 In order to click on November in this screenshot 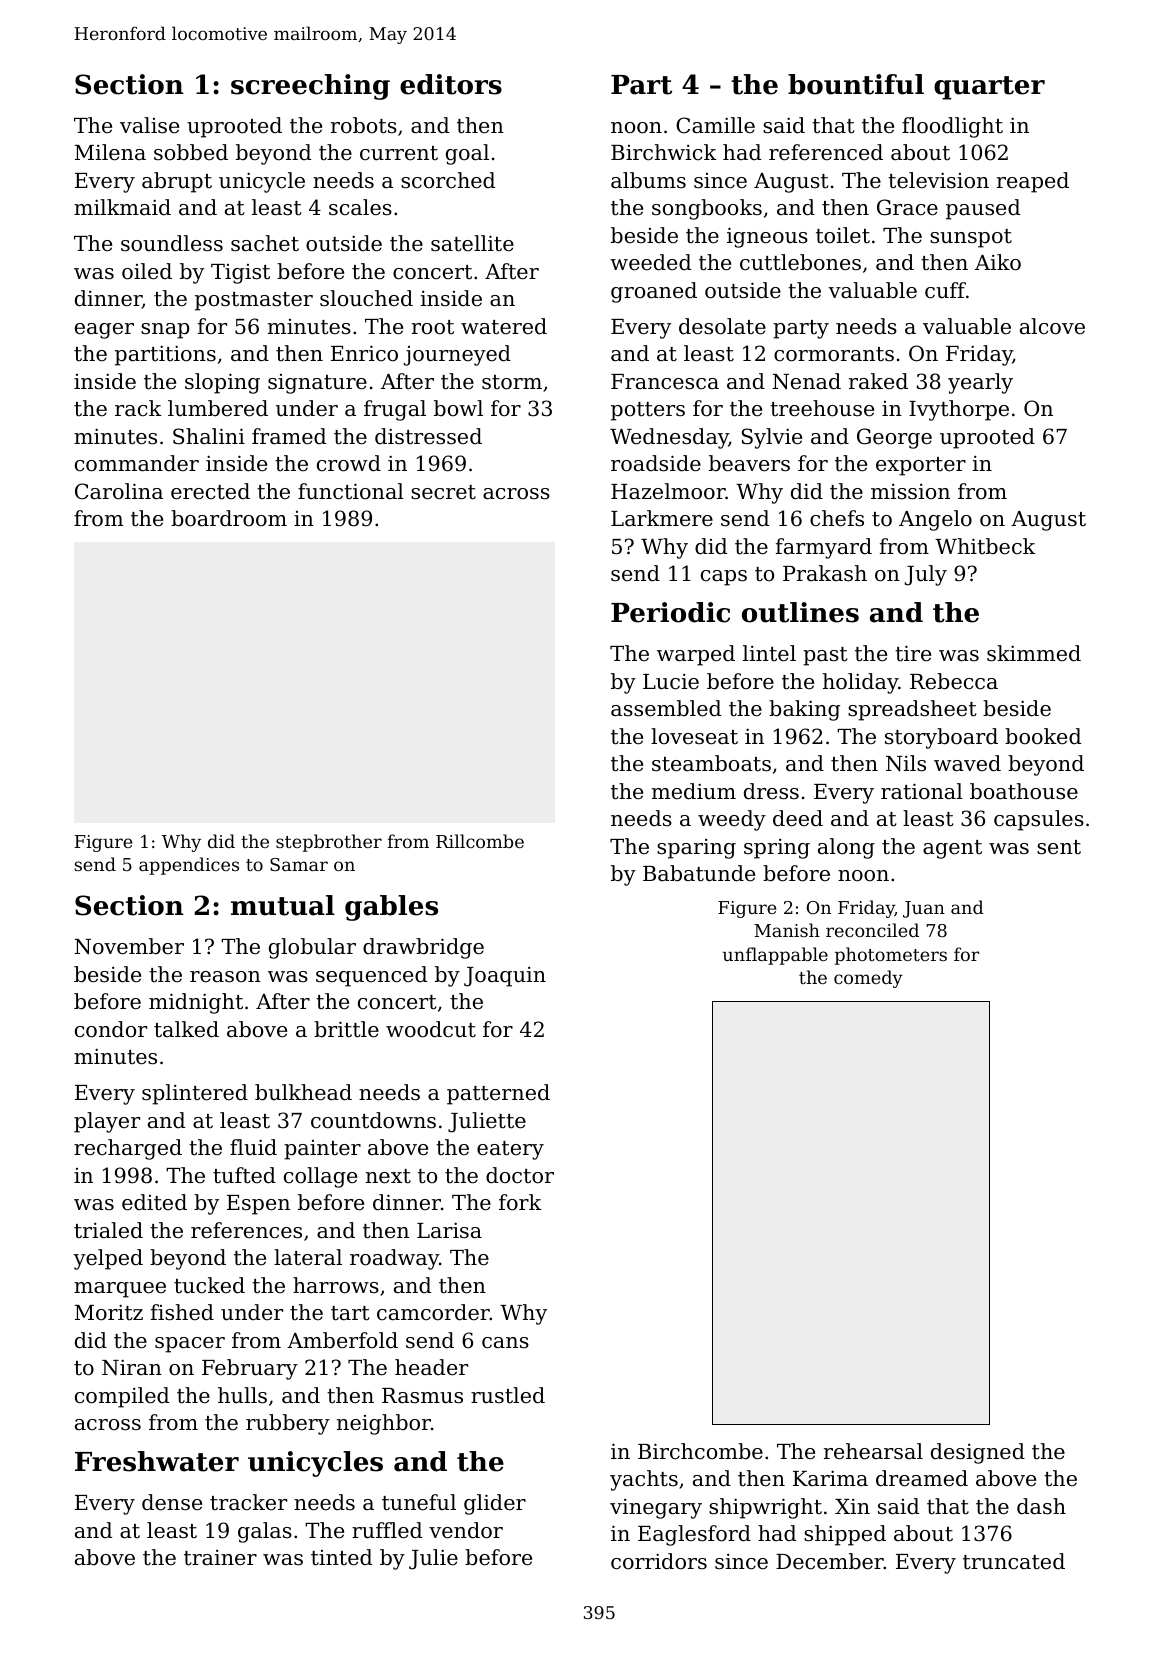, I will do `click(129, 946)`.
